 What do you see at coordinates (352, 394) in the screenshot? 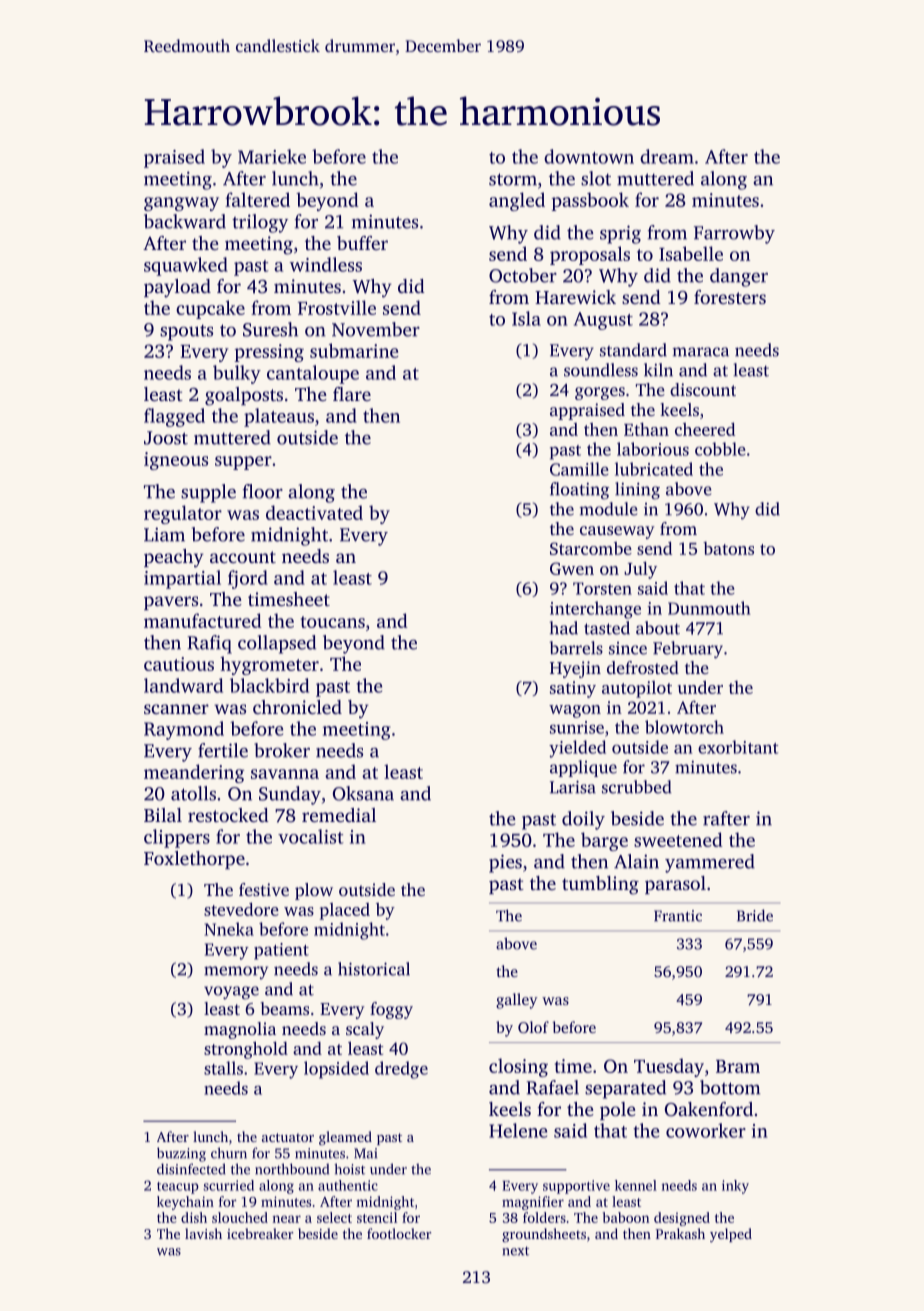
I see `flare` at bounding box center [352, 394].
